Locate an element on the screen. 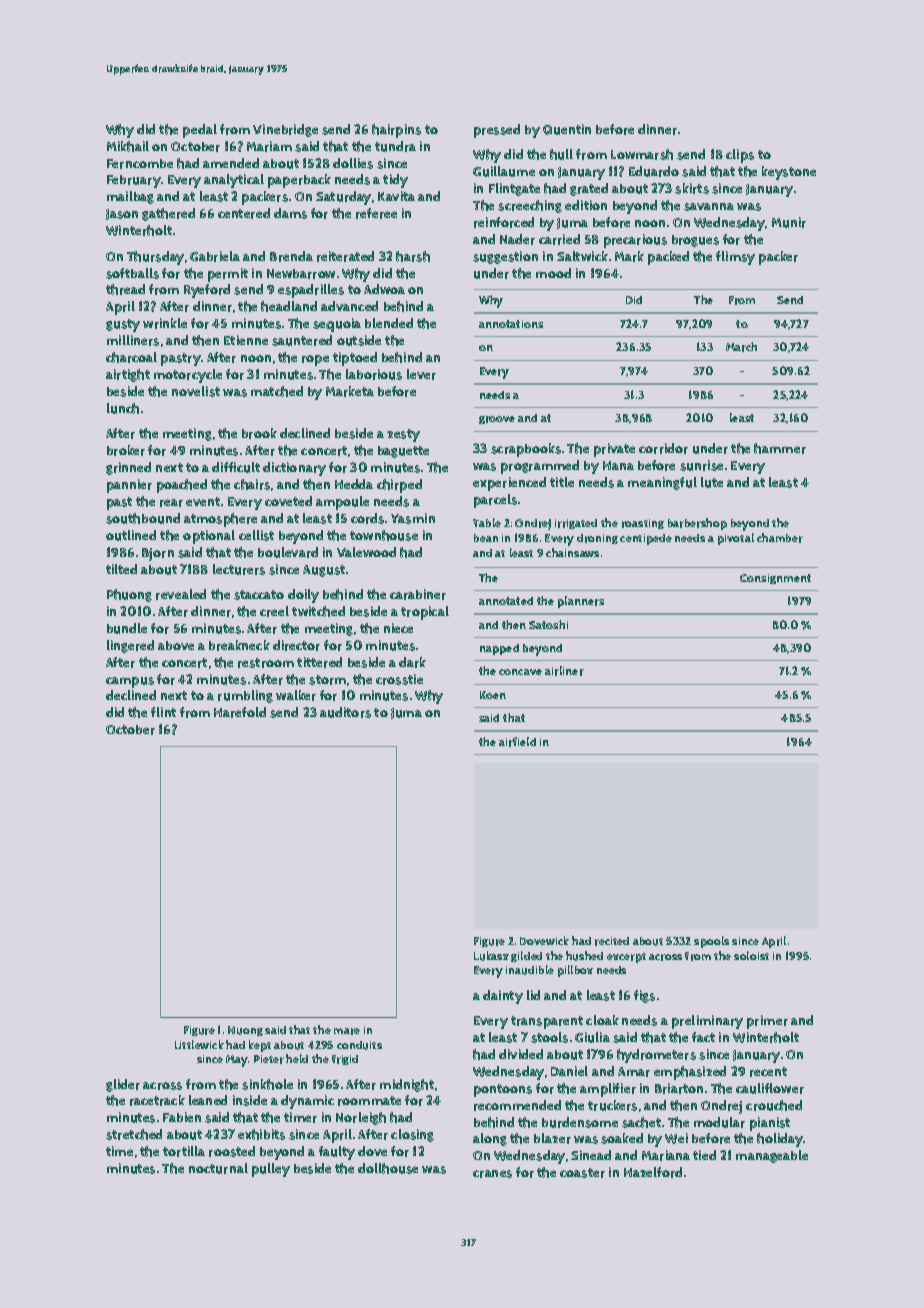  amended is located at coordinates (231, 163).
